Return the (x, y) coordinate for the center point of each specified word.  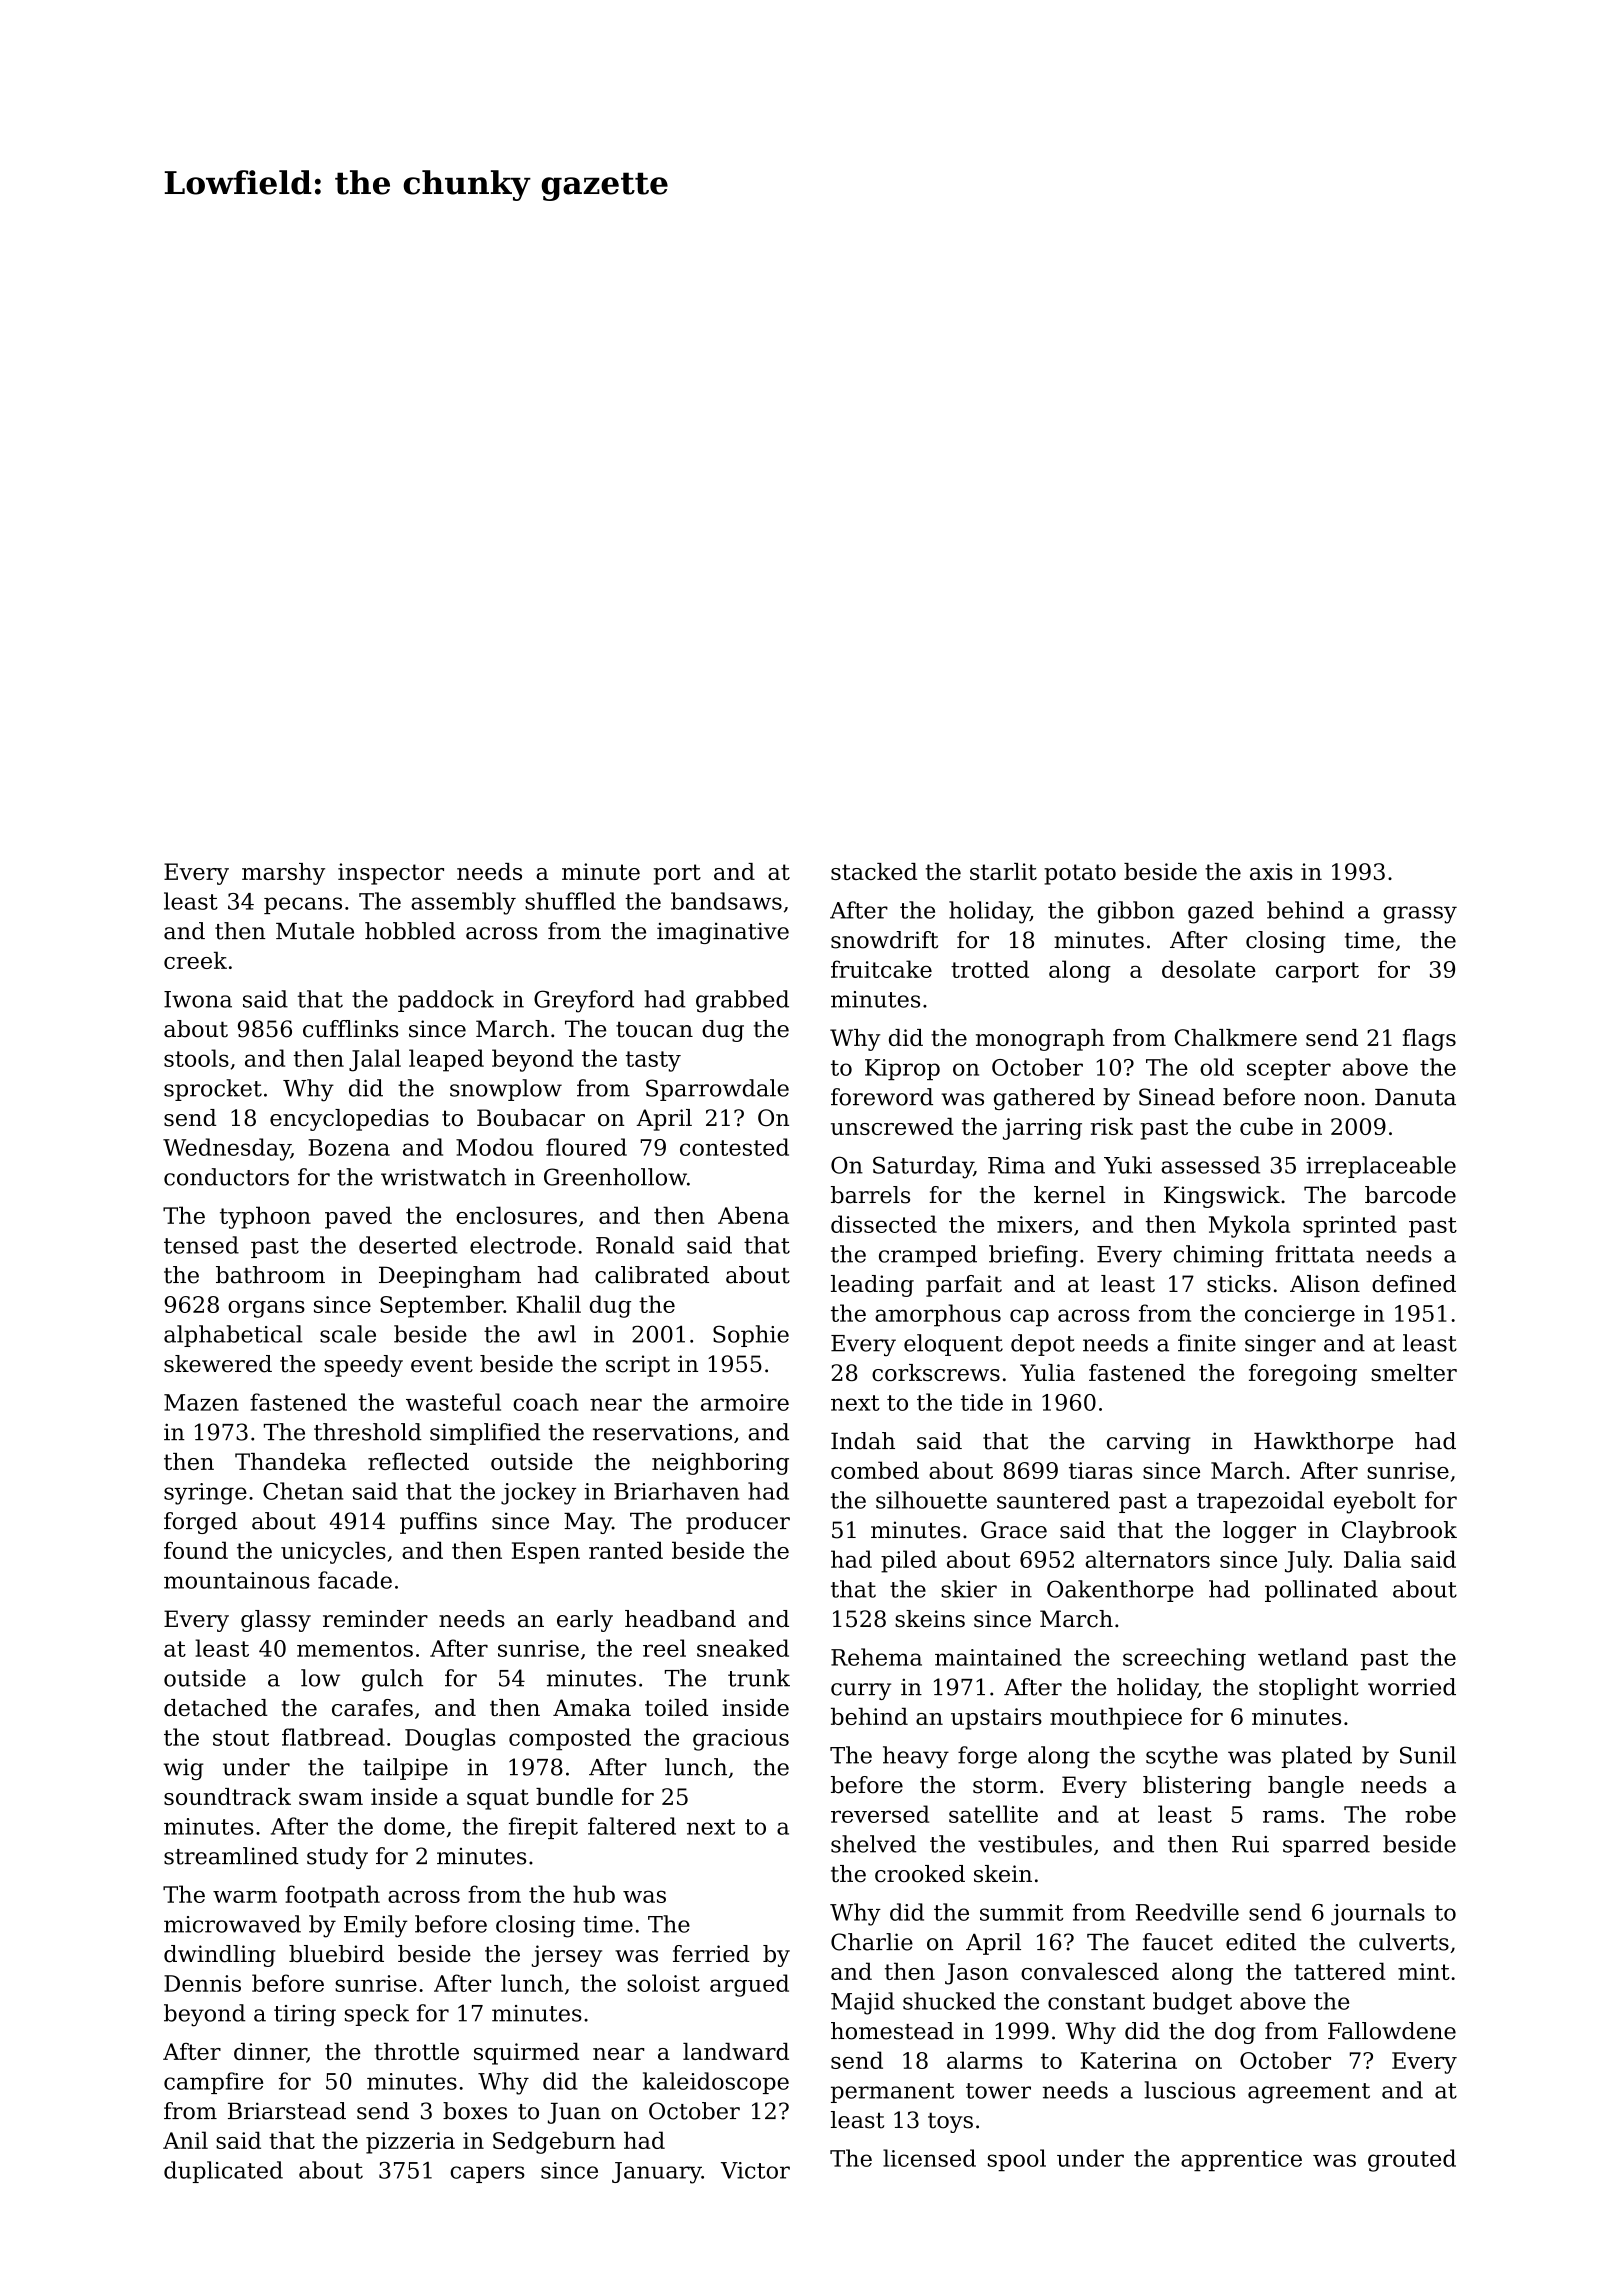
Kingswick (1222, 1197)
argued (749, 1985)
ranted (626, 1550)
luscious (1189, 2090)
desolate (1209, 969)
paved (358, 1217)
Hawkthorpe (1323, 1443)
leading (872, 1286)
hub (594, 1894)
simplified (485, 1434)
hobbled (410, 931)
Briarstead (287, 2111)
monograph (1040, 1040)
